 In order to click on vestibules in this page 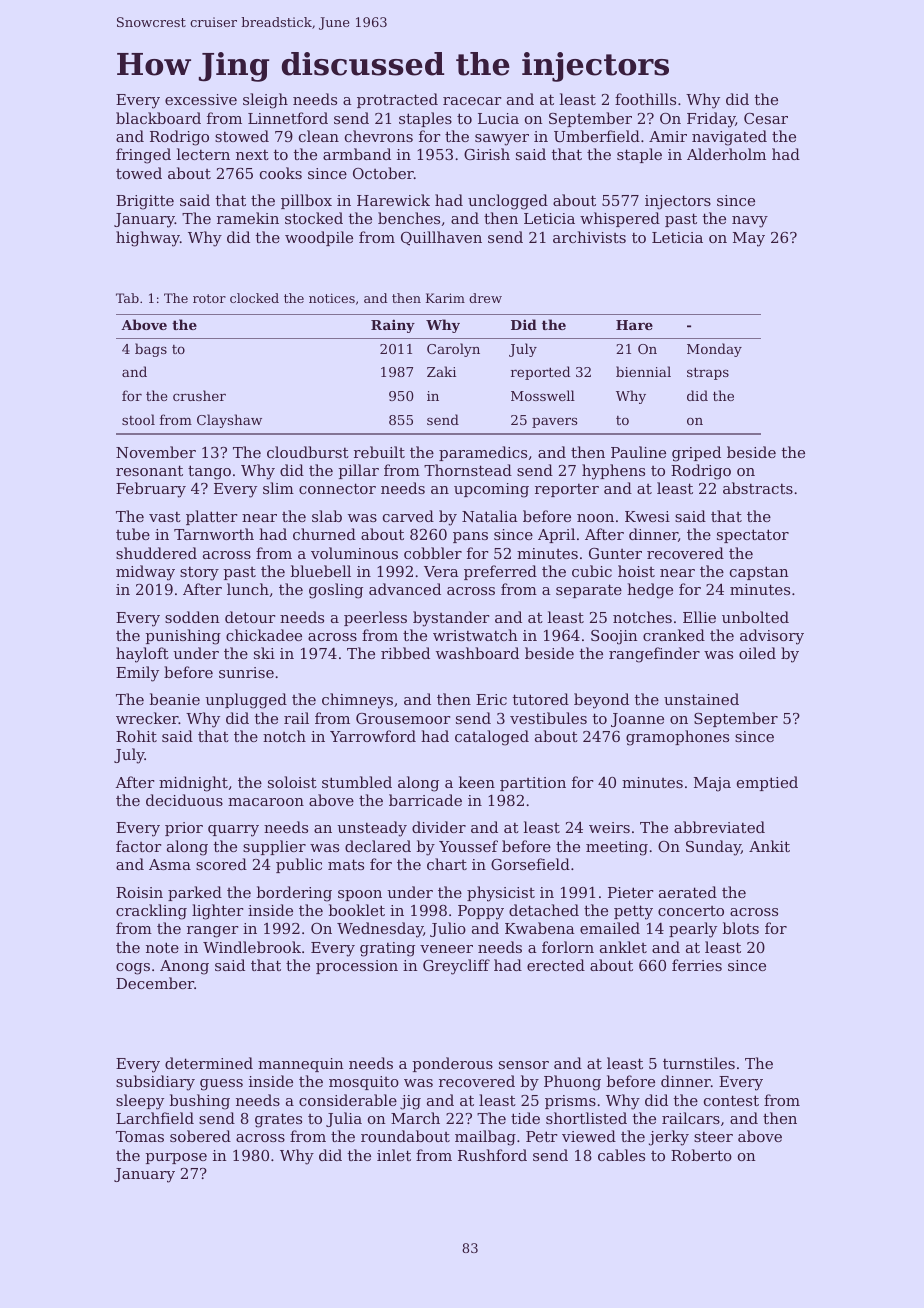, I will do `click(548, 718)`.
